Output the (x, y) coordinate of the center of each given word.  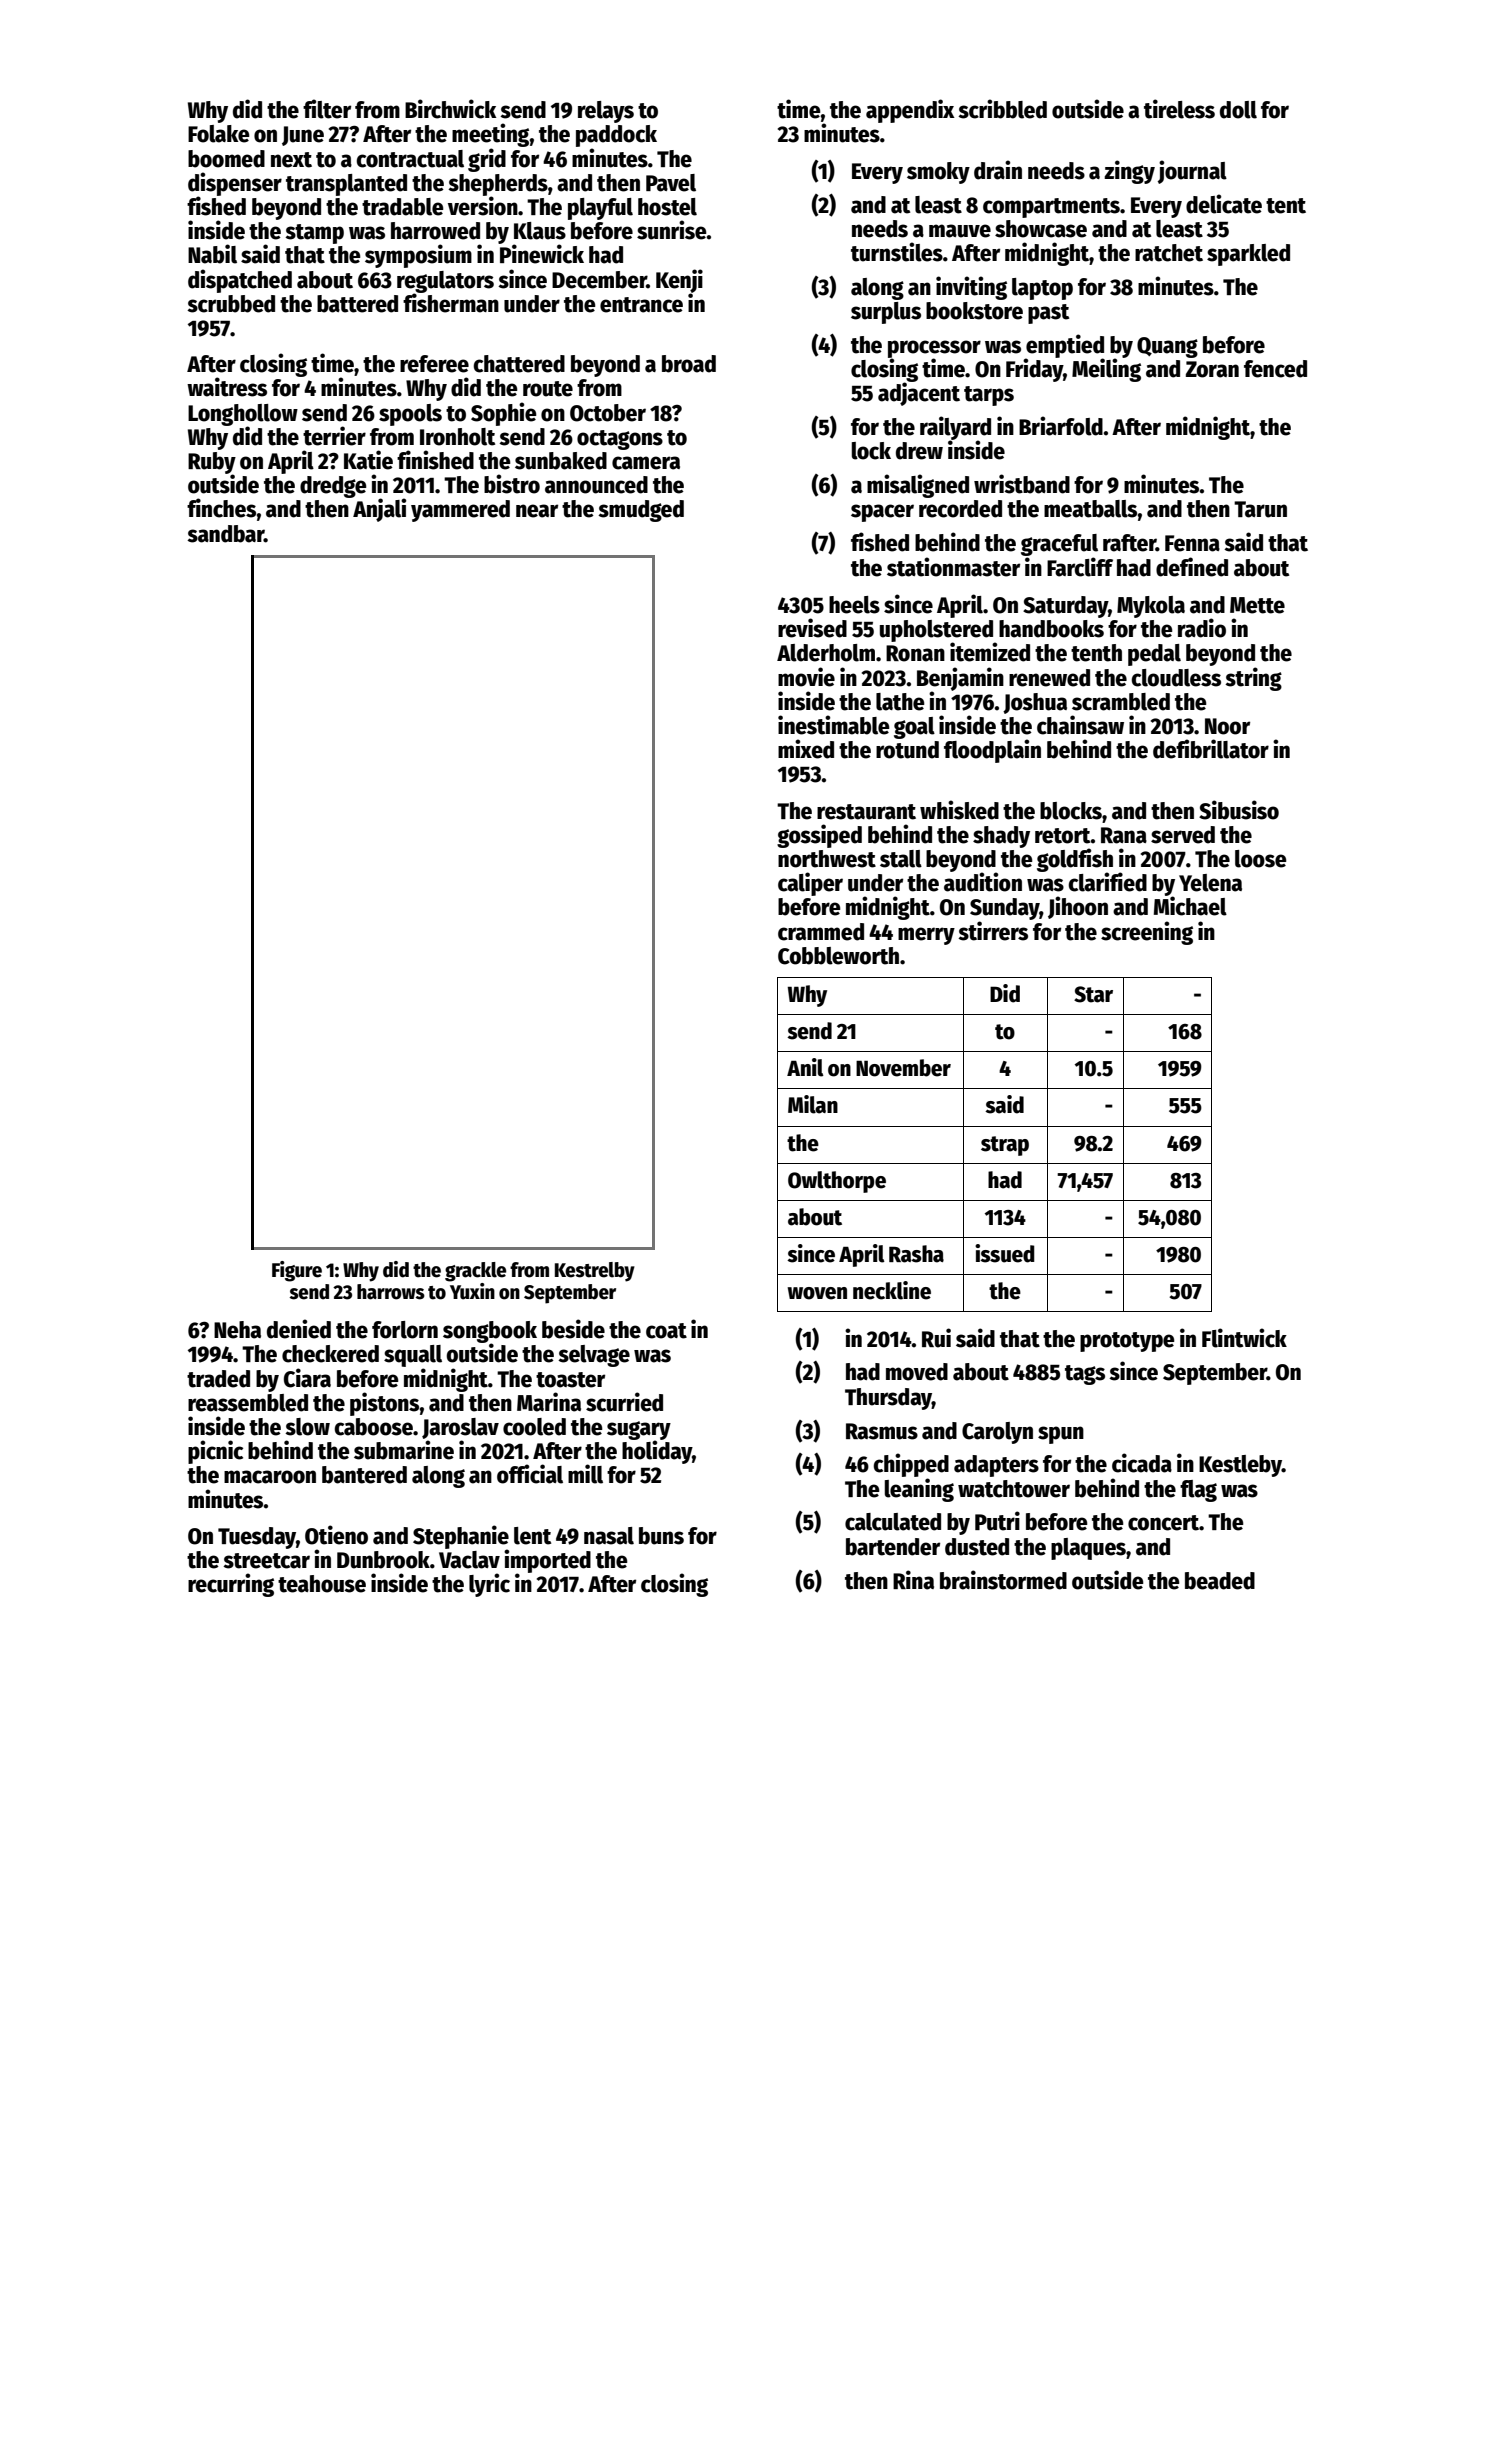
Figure (297, 1271)
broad (689, 364)
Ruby (212, 463)
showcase (1041, 229)
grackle (475, 1272)
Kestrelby (595, 1272)
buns (661, 1536)
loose (1261, 859)
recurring (231, 1585)
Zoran (1212, 369)
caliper (810, 884)
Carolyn (997, 1433)
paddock (616, 136)
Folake (219, 134)
